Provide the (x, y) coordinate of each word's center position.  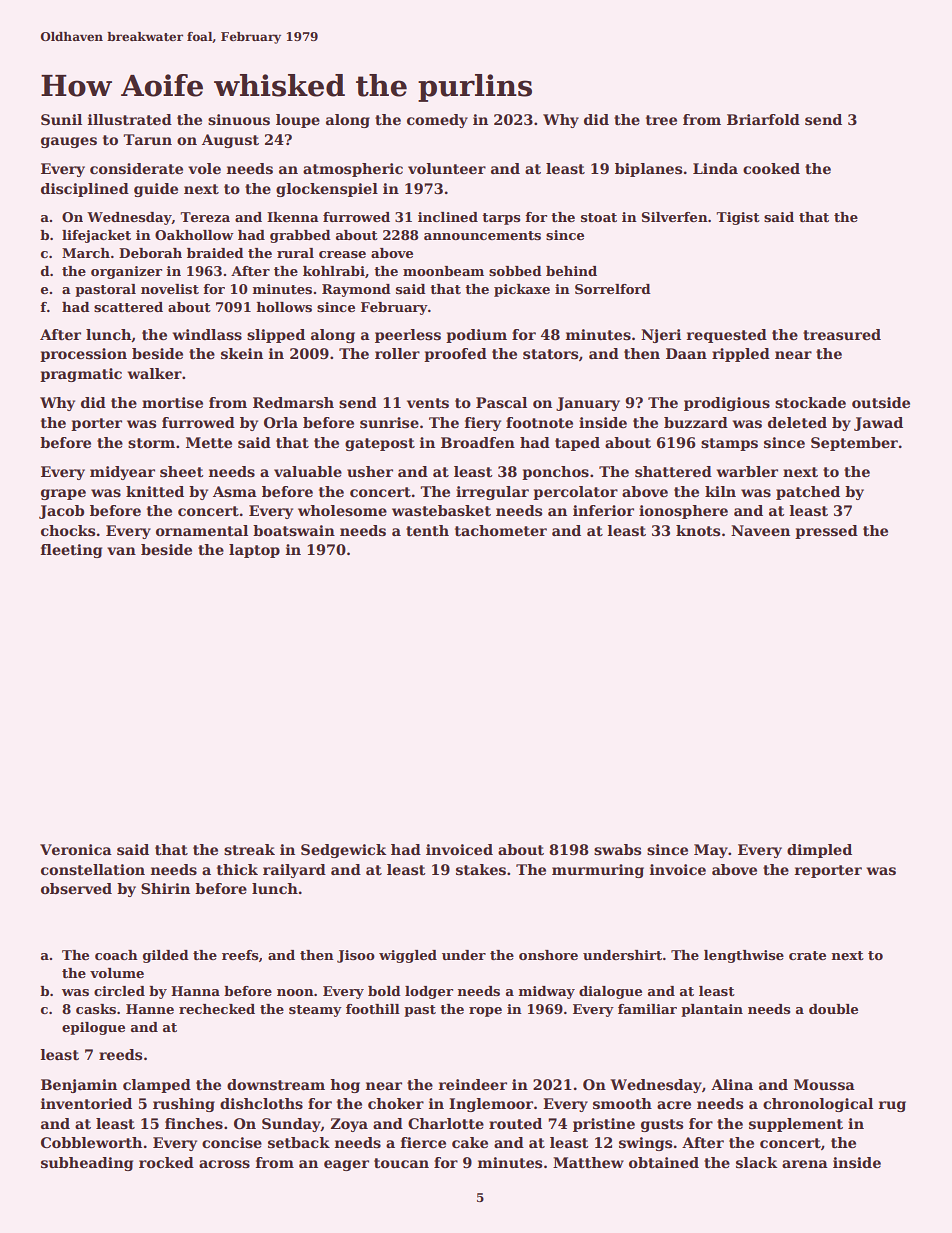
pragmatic (81, 375)
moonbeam (443, 271)
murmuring (598, 871)
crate (807, 955)
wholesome (342, 510)
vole (204, 168)
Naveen (760, 530)
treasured (842, 334)
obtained (664, 1162)
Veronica (76, 849)
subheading (87, 1164)
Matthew (588, 1162)
